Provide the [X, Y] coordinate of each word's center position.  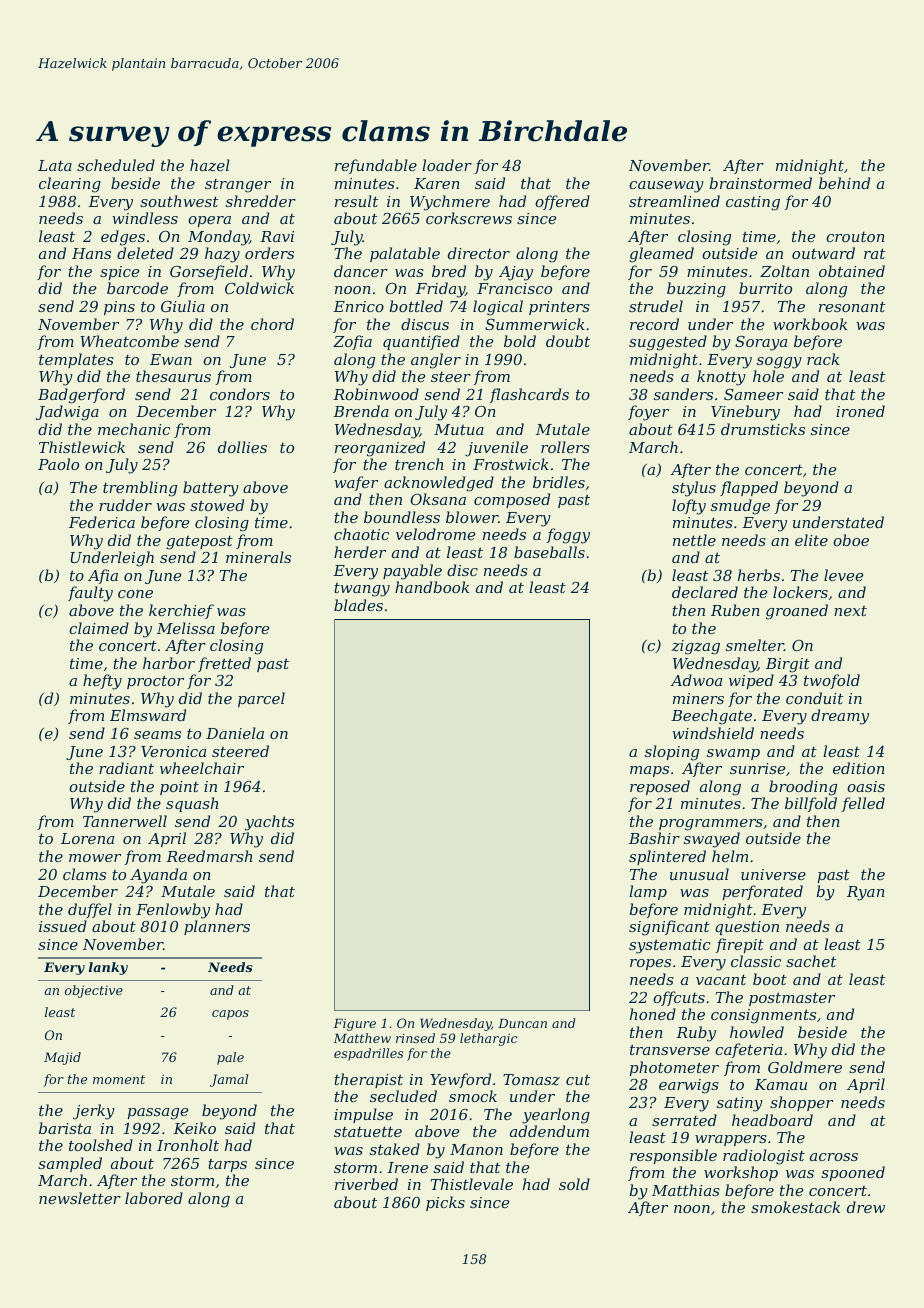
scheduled [116, 165]
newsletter [80, 1198]
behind [844, 183]
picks [445, 1203]
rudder [125, 505]
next [850, 611]
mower [95, 858]
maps [649, 771]
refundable [376, 166]
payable [412, 572]
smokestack [795, 1207]
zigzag [695, 647]
